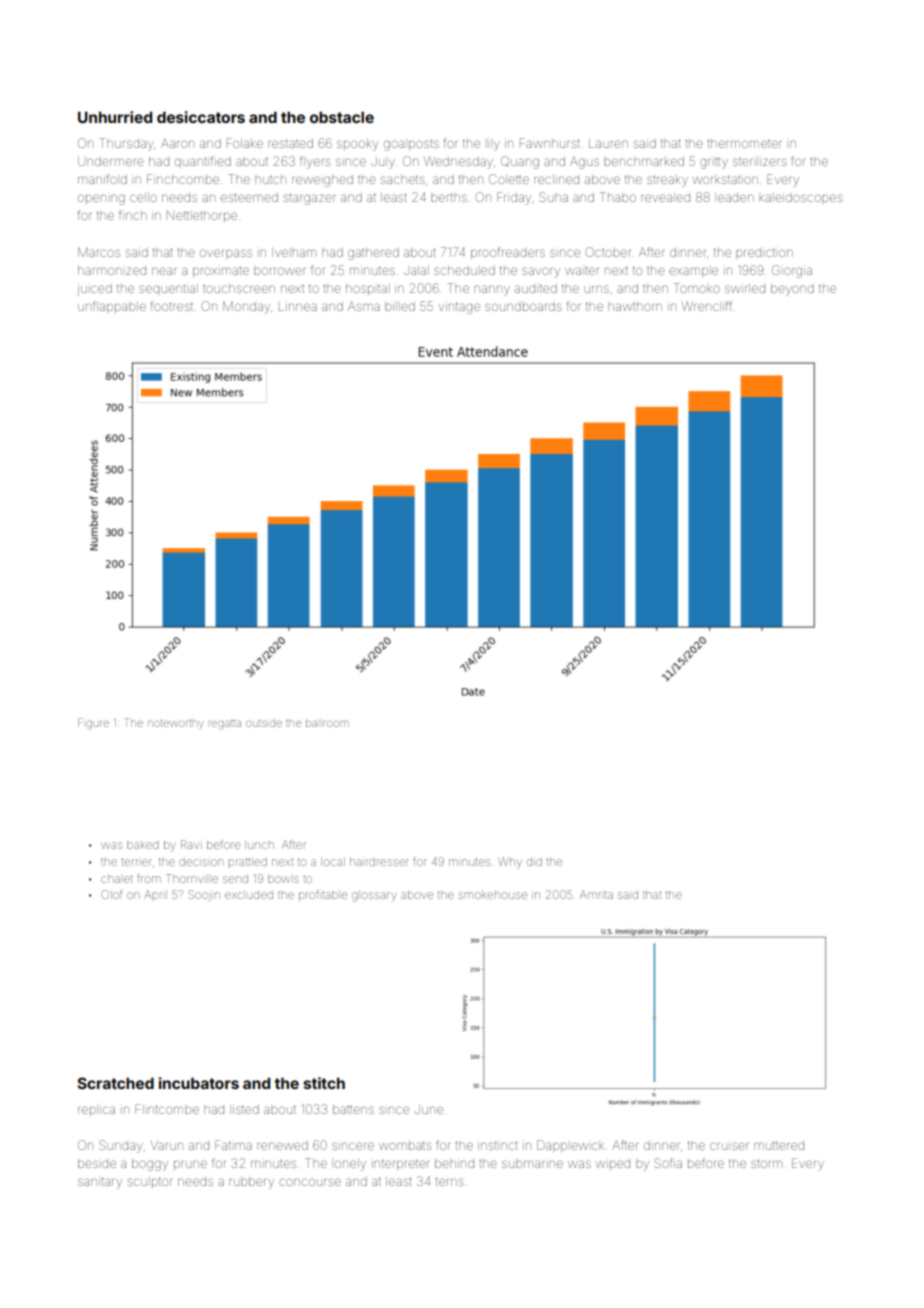 The width and height of the image is (924, 1308). I want to click on Ivelham, so click(294, 252).
